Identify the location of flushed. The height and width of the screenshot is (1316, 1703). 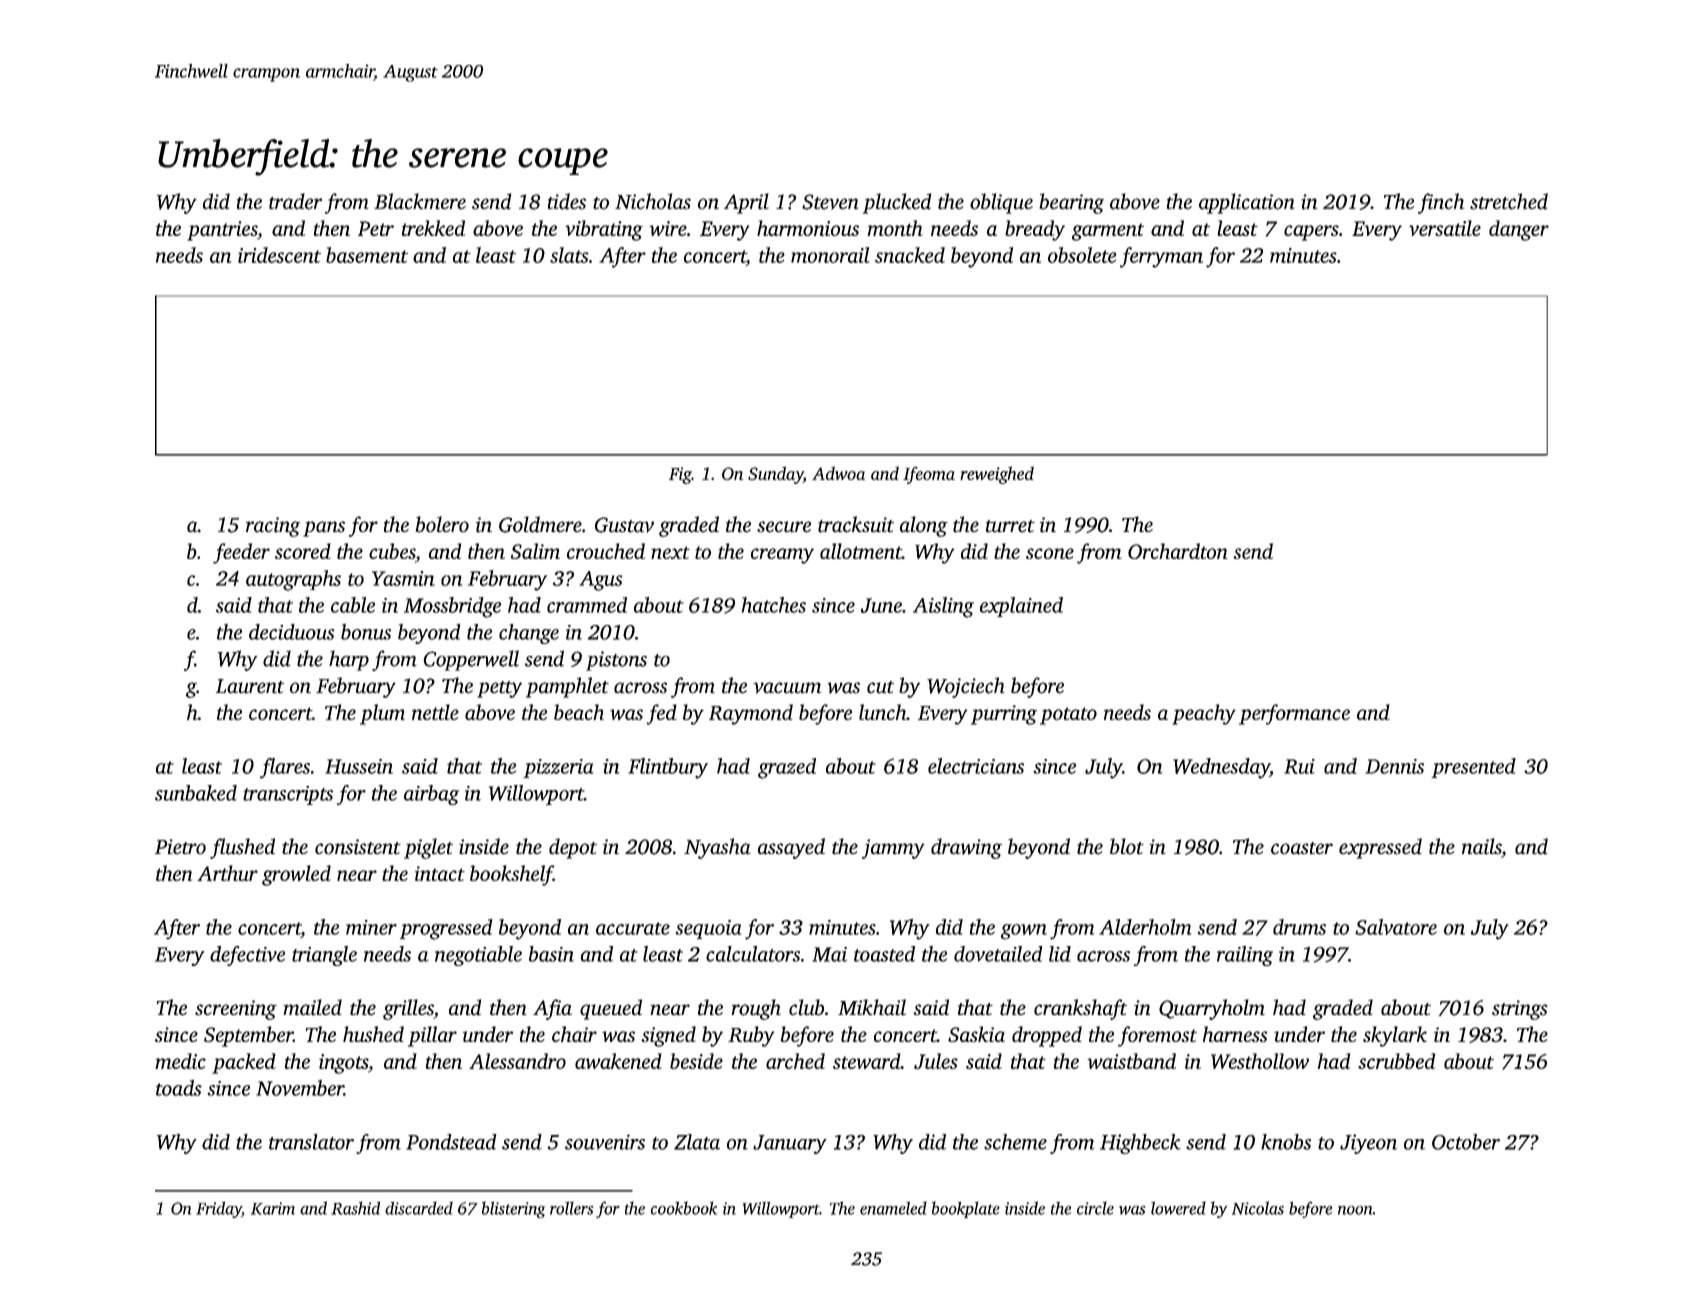
(242, 848).
